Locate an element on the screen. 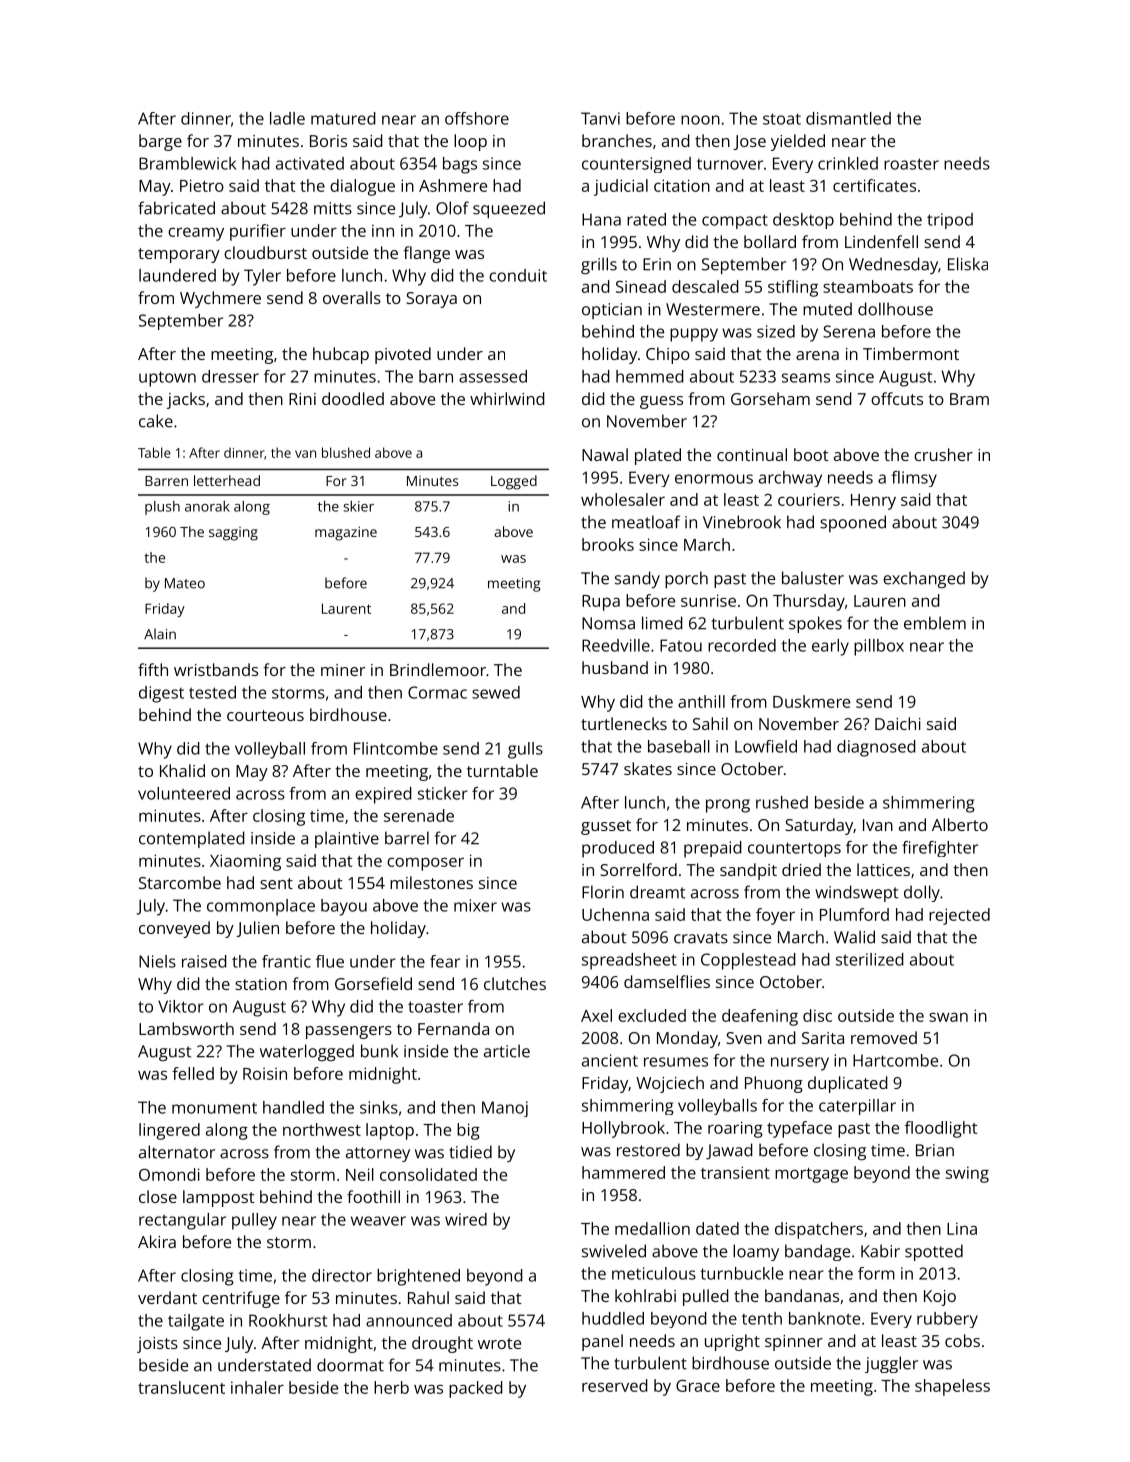  ladle is located at coordinates (287, 118).
